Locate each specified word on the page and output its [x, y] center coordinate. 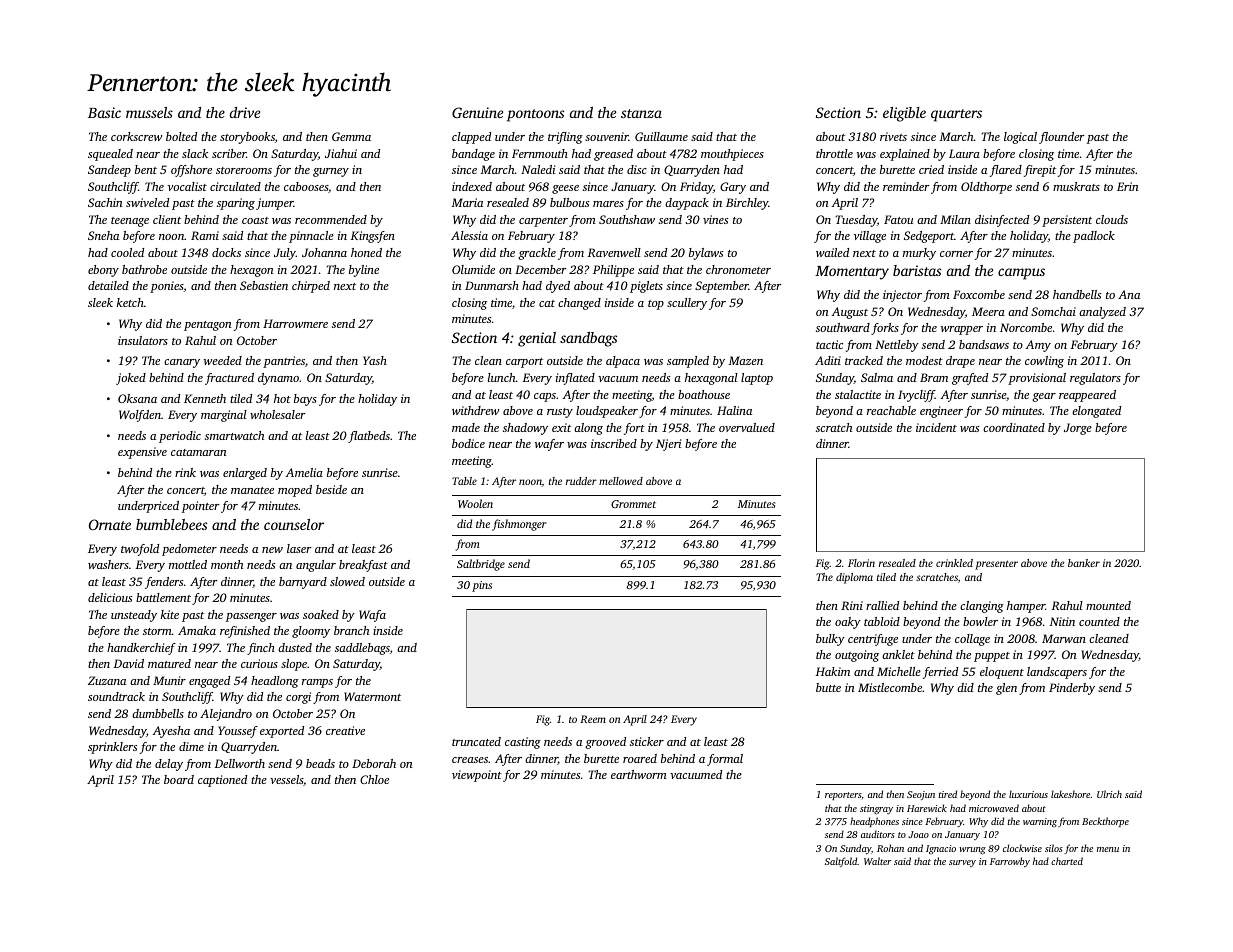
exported [282, 732]
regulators [1095, 379]
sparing [236, 204]
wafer [549, 445]
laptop [757, 379]
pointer [201, 507]
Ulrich [1109, 794]
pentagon [208, 326]
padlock [1094, 237]
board [179, 779]
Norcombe [1026, 327]
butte [828, 687]
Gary [733, 188]
